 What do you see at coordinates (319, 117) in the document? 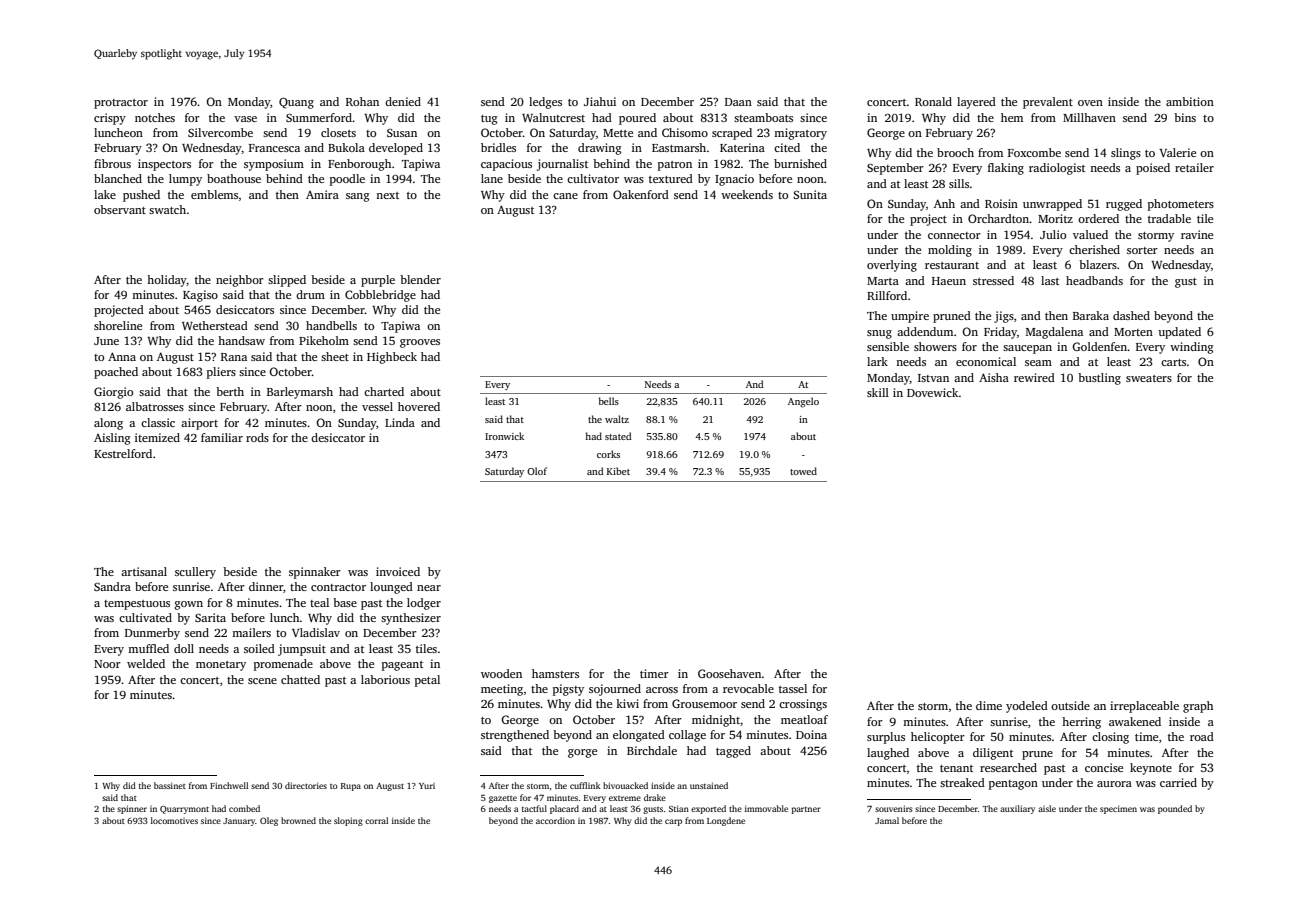
I see `Summerford` at bounding box center [319, 117].
